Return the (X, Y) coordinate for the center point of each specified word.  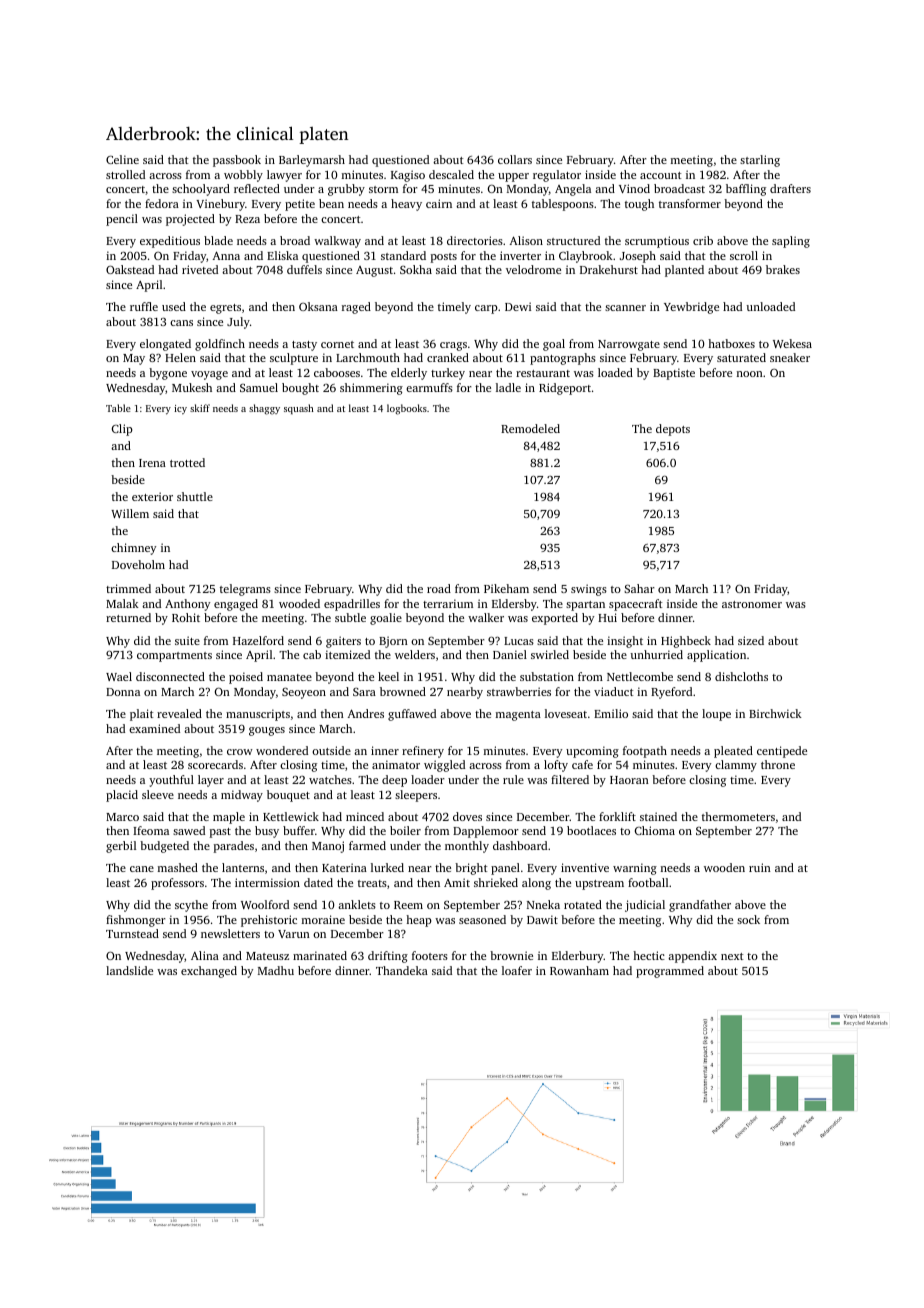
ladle (508, 387)
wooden (724, 867)
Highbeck (686, 642)
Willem (130, 513)
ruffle (144, 306)
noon (750, 374)
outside (331, 750)
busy (267, 832)
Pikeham (506, 588)
